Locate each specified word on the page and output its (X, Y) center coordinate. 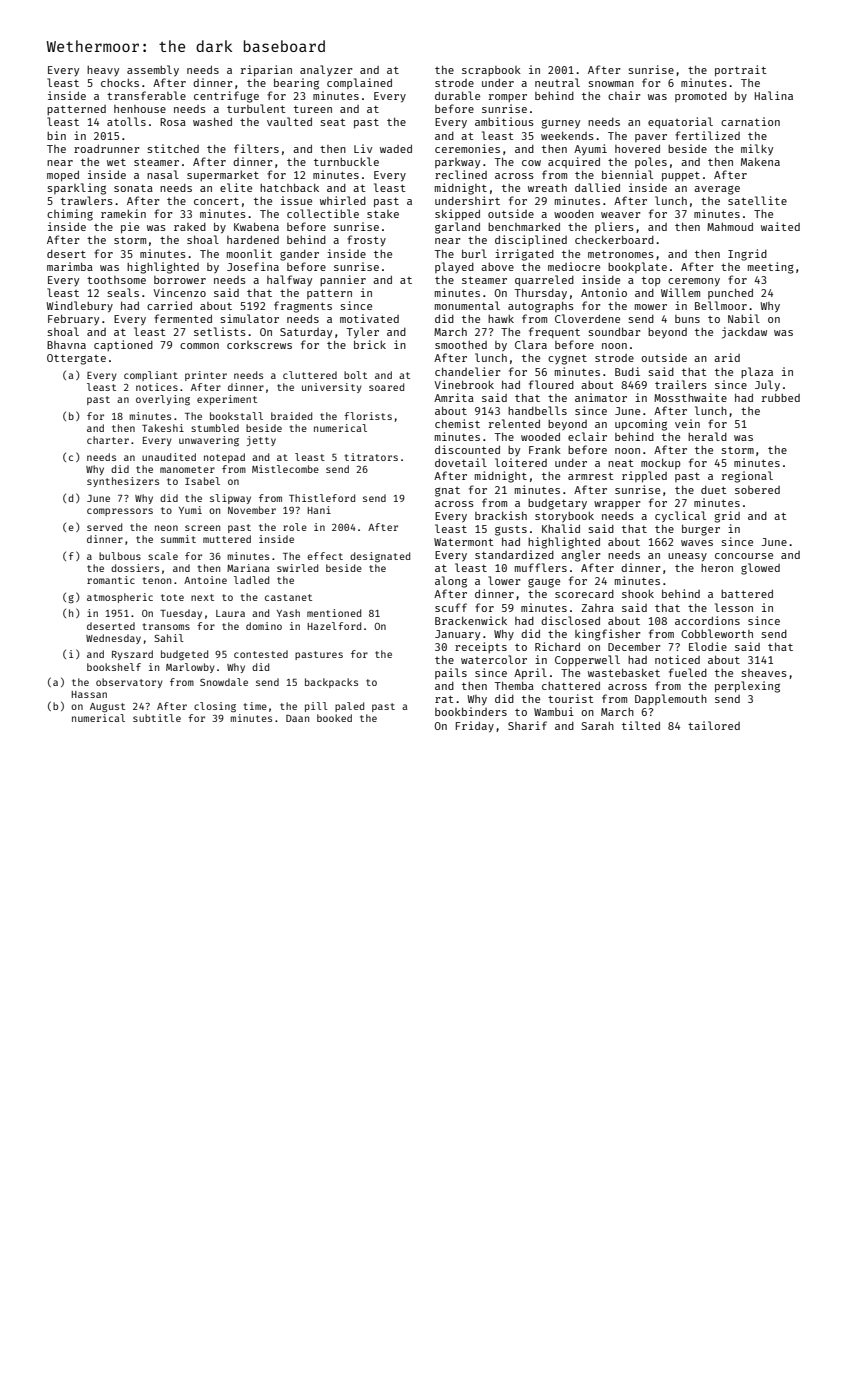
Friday (475, 727)
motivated (369, 318)
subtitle (157, 718)
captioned (123, 345)
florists (368, 416)
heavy (103, 71)
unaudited (169, 457)
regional (747, 477)
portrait (741, 70)
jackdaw (744, 333)
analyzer (326, 70)
